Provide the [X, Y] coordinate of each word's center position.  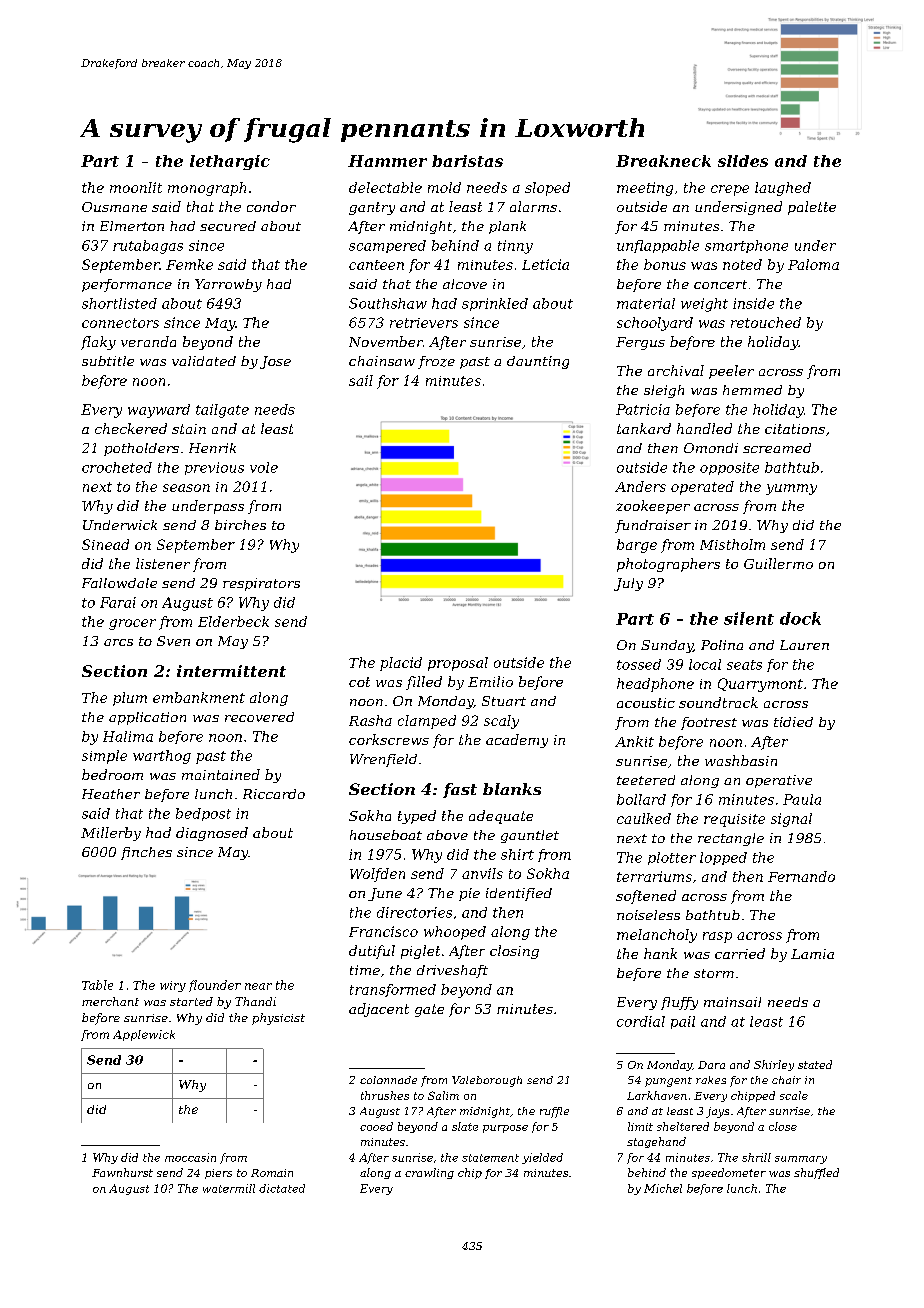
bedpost [203, 814]
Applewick [144, 1035]
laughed [783, 189]
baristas [467, 161]
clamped [427, 722]
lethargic [230, 162]
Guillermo [778, 563]
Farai [118, 602]
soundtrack [718, 702]
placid [401, 664]
